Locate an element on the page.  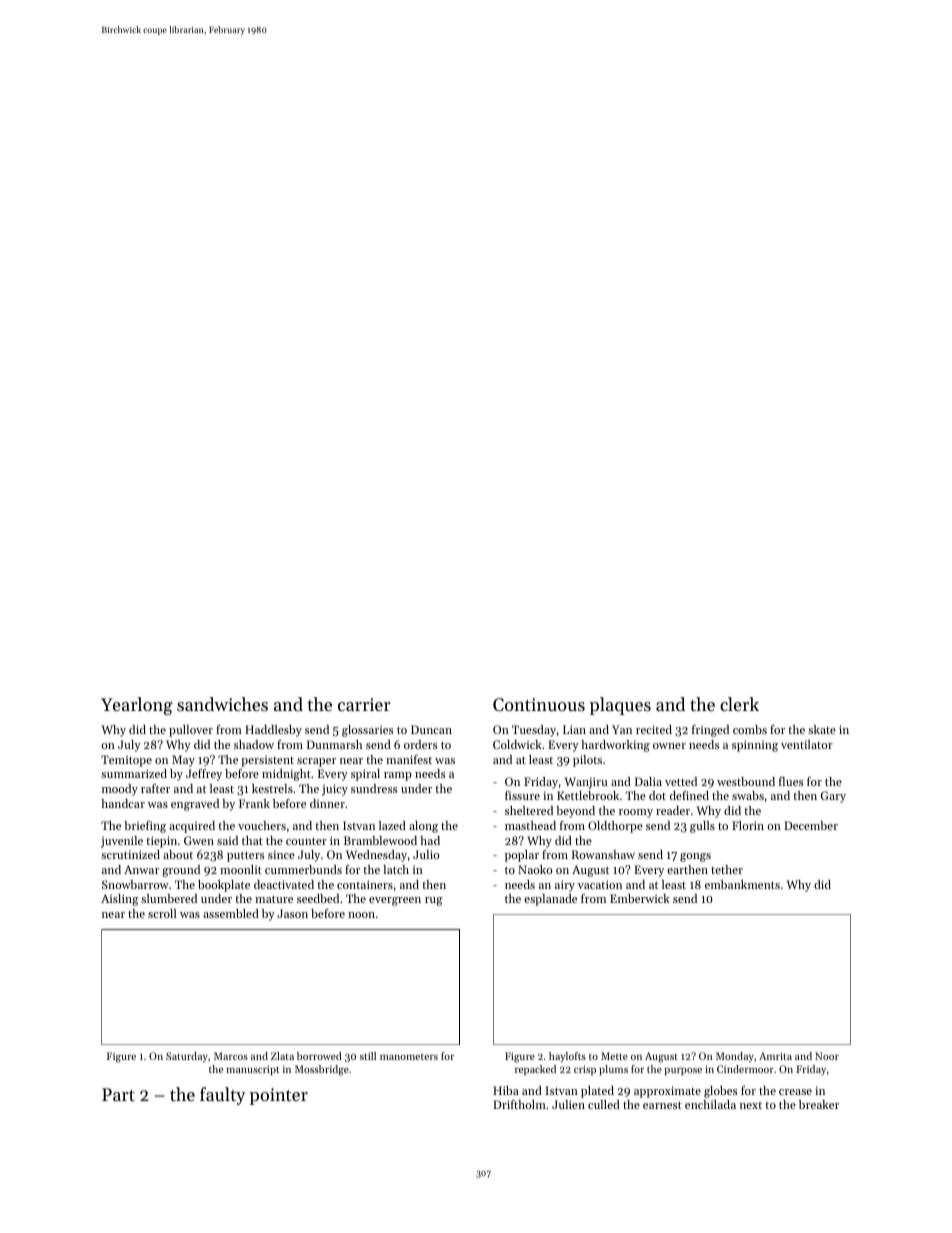
embankments is located at coordinates (742, 884).
